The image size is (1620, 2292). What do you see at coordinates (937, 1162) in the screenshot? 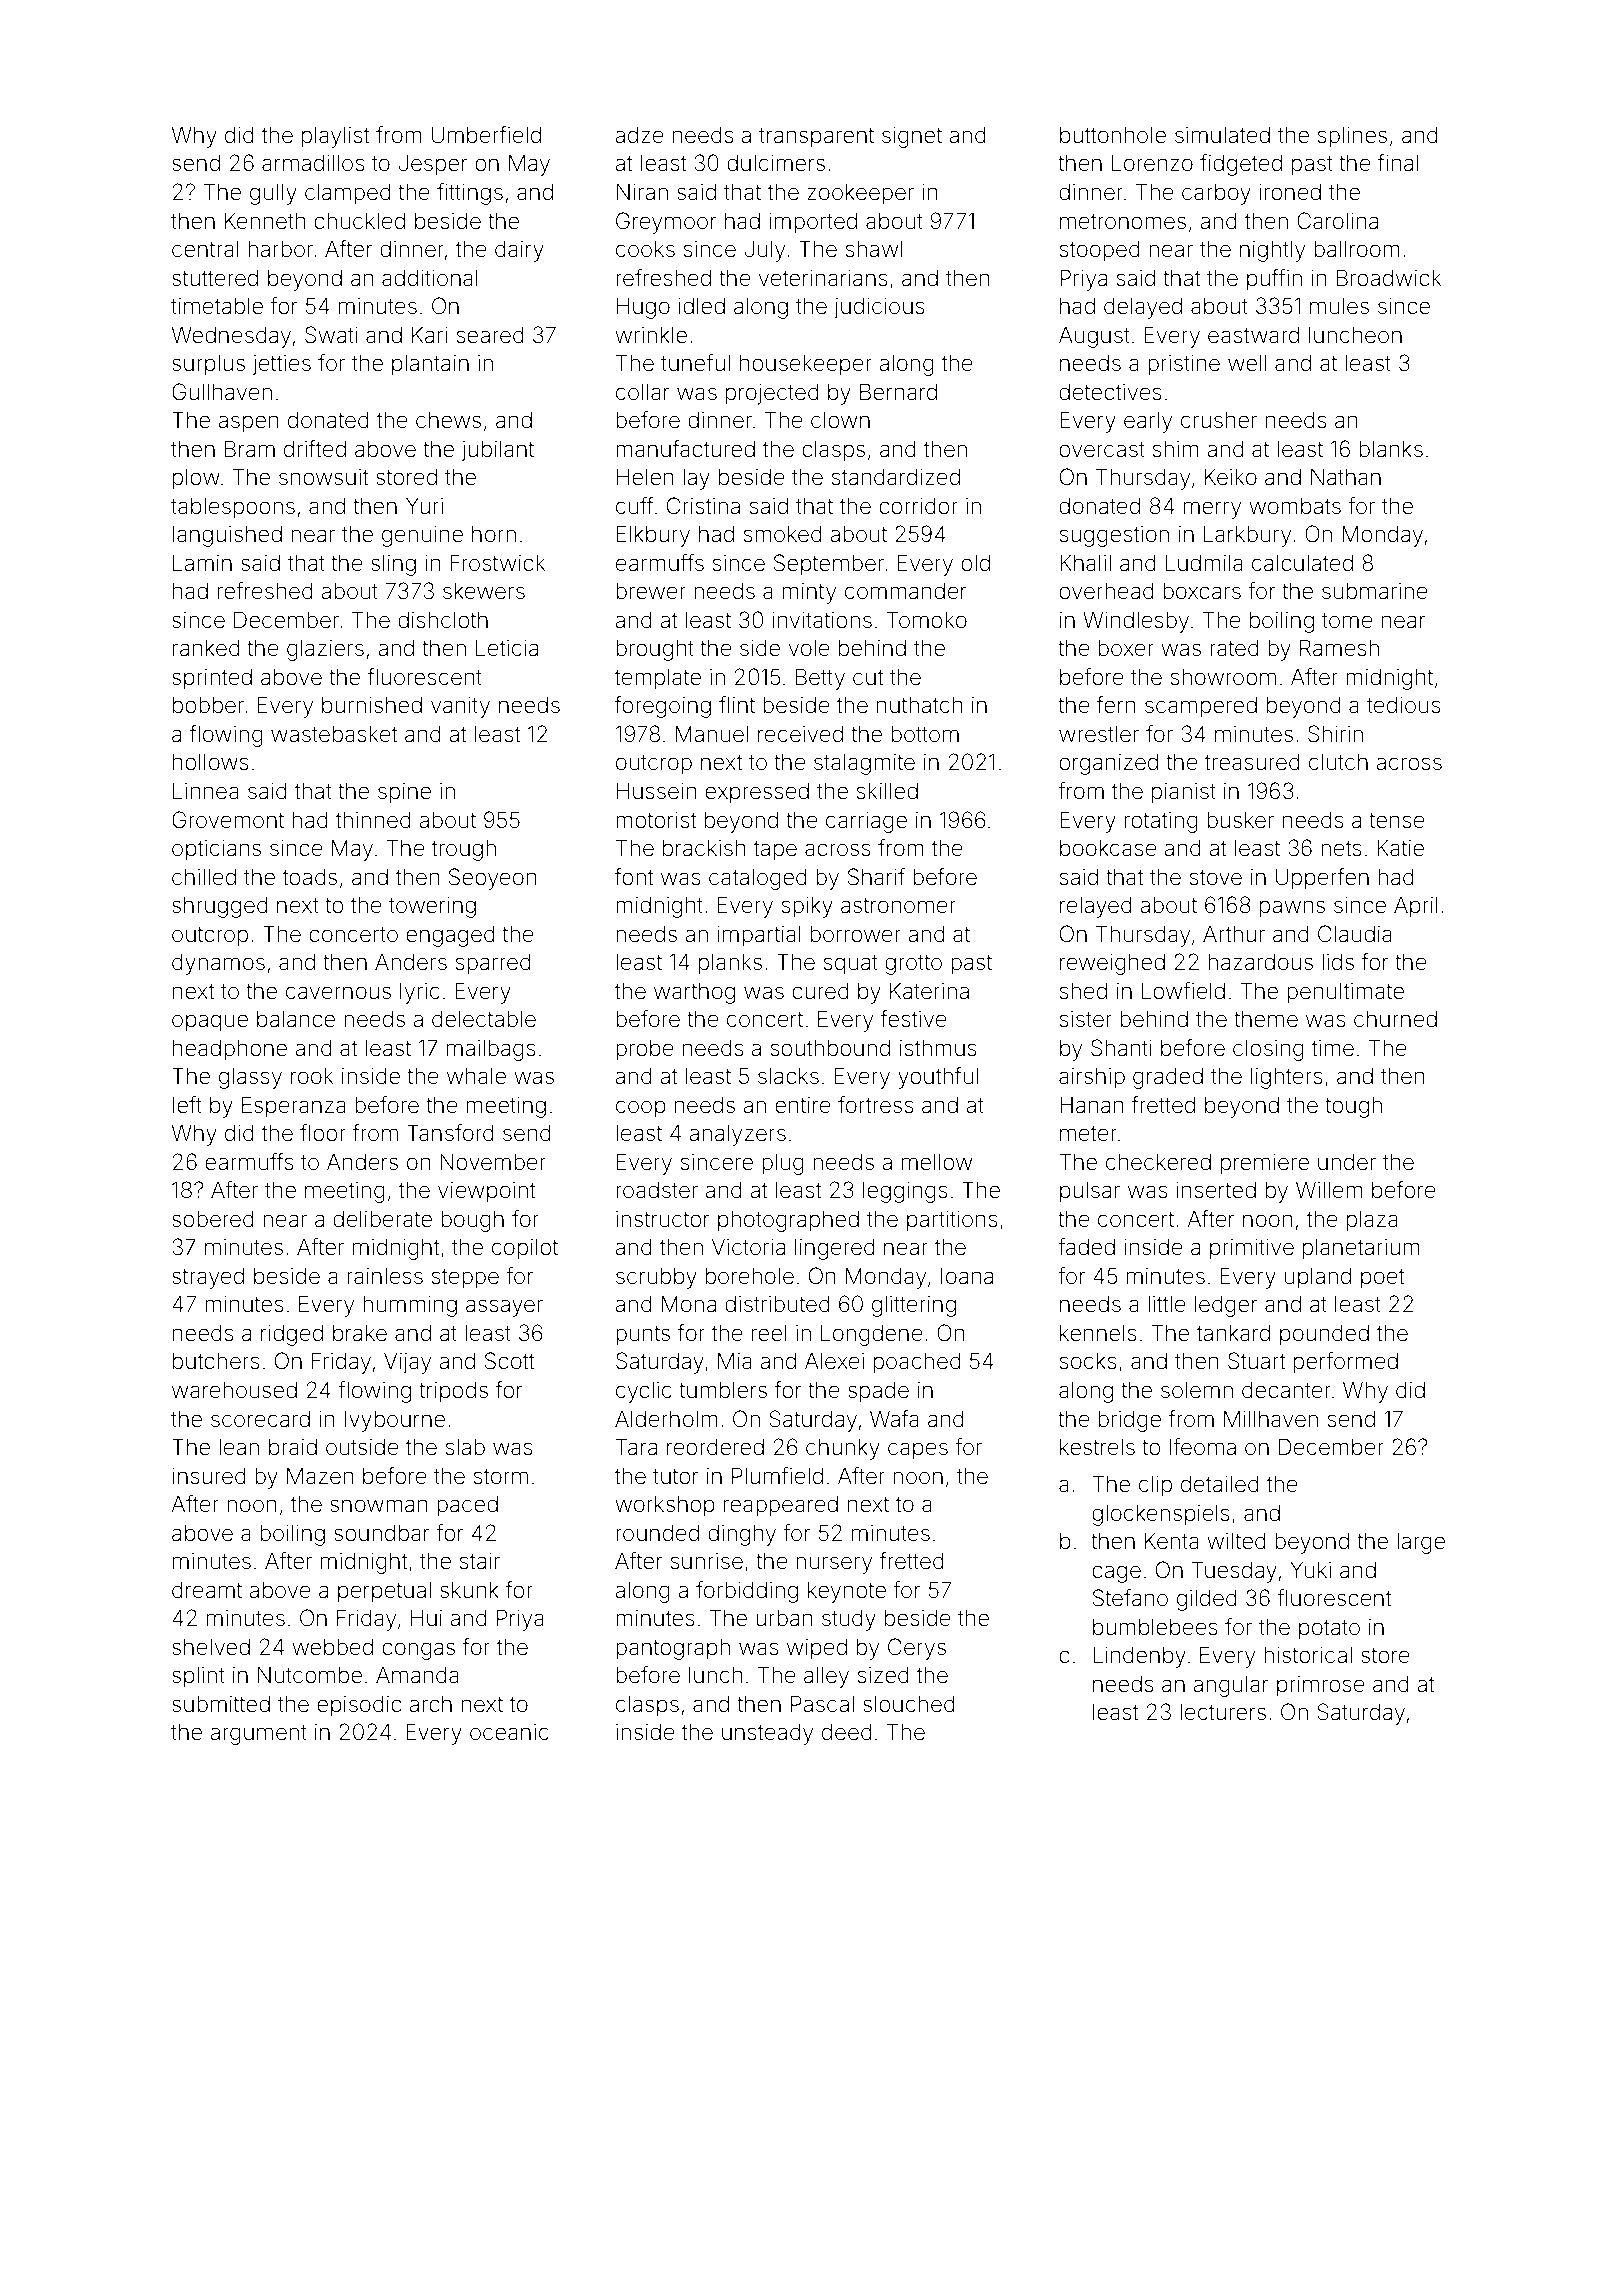
I see `mellow` at bounding box center [937, 1162].
